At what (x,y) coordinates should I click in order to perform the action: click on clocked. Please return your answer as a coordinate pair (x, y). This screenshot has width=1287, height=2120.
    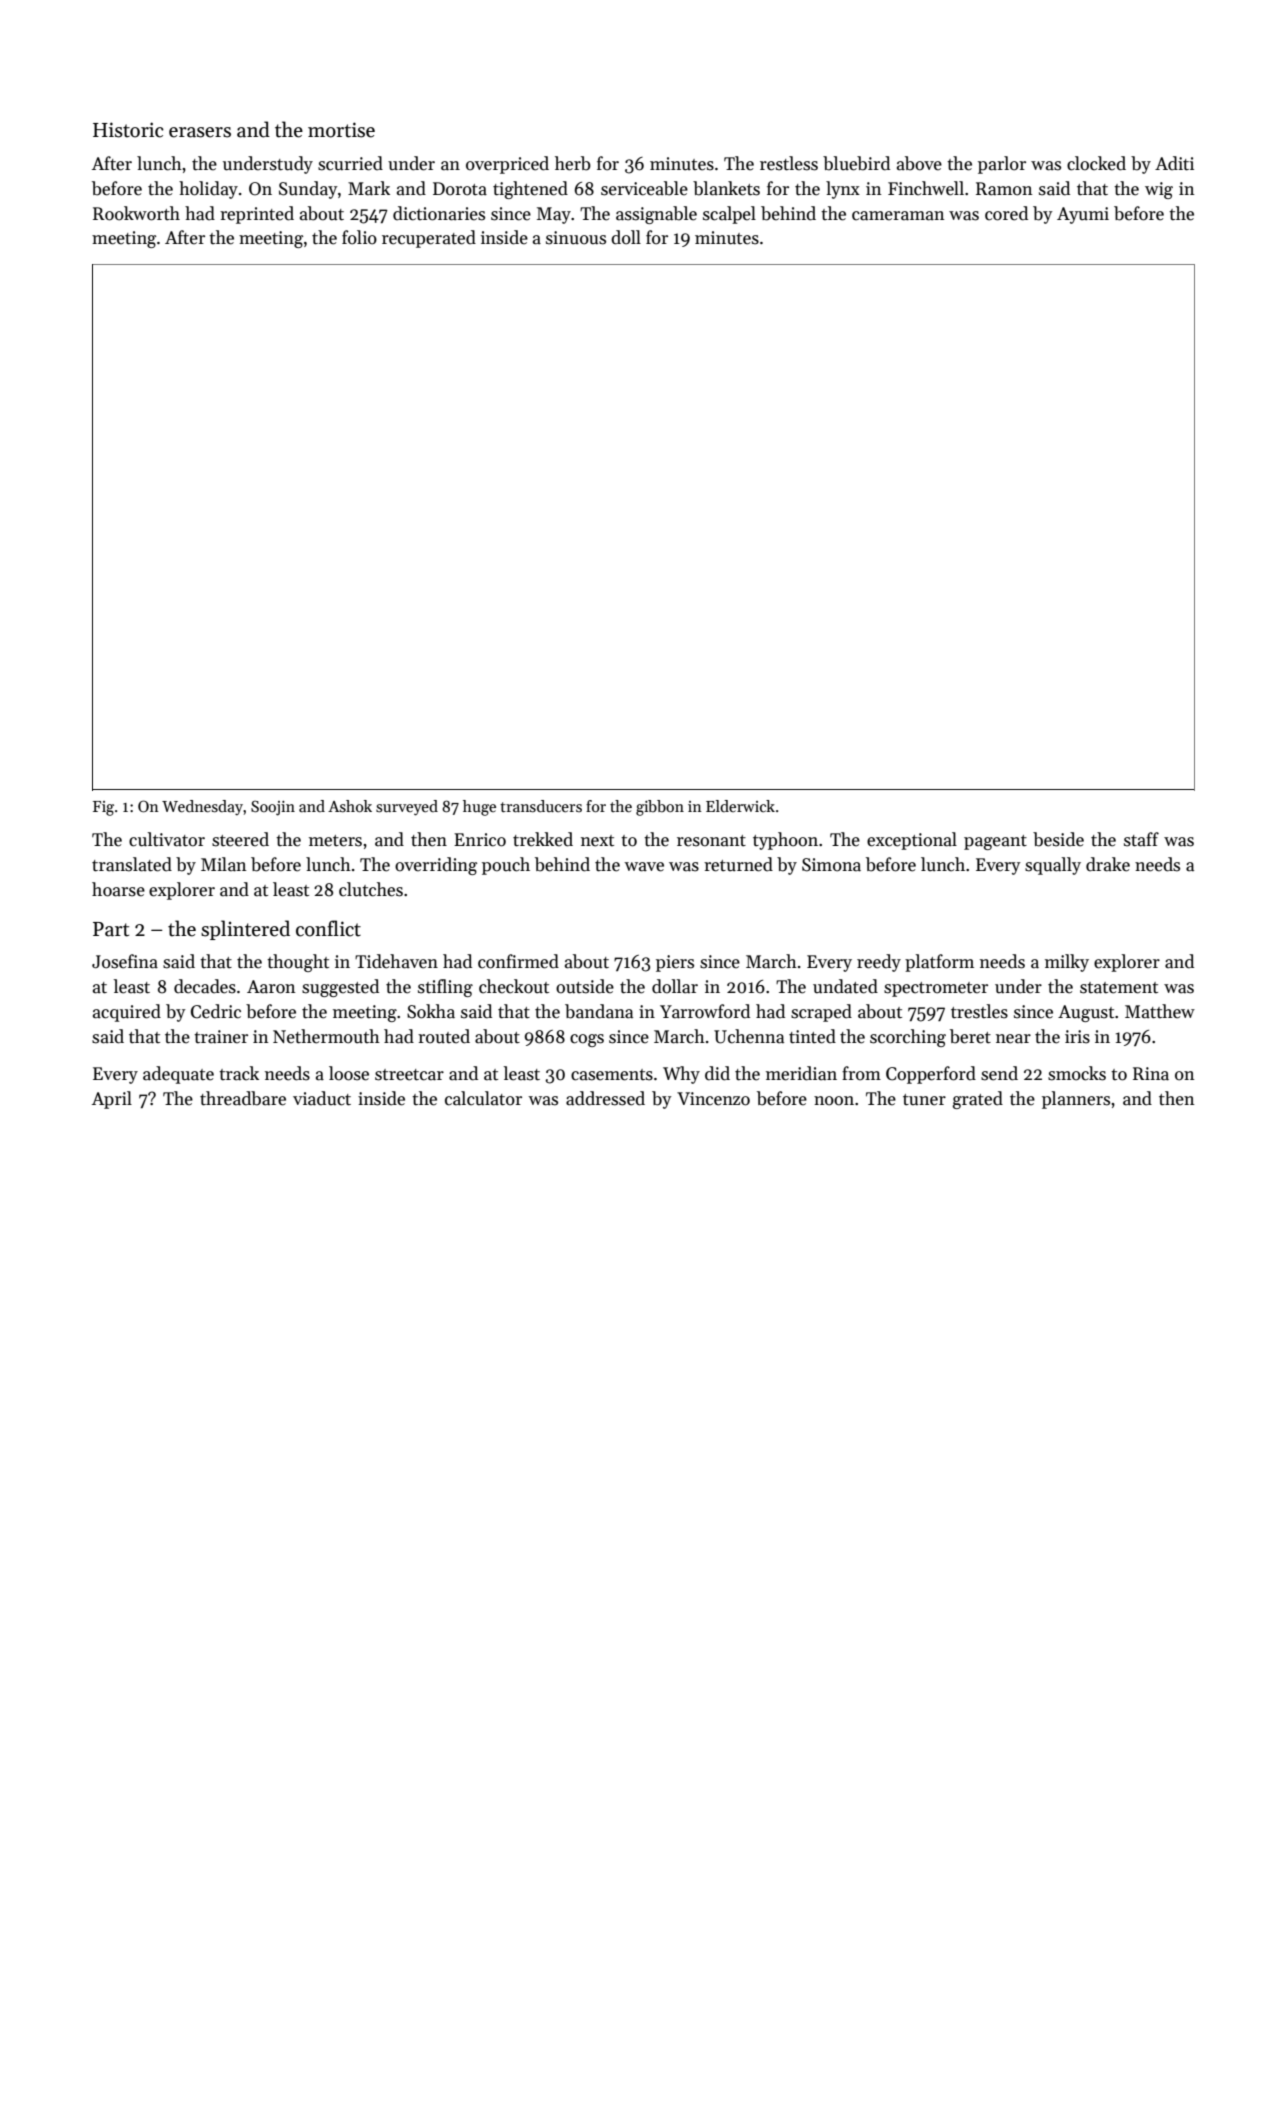
    Looking at the image, I should click on (1096, 163).
